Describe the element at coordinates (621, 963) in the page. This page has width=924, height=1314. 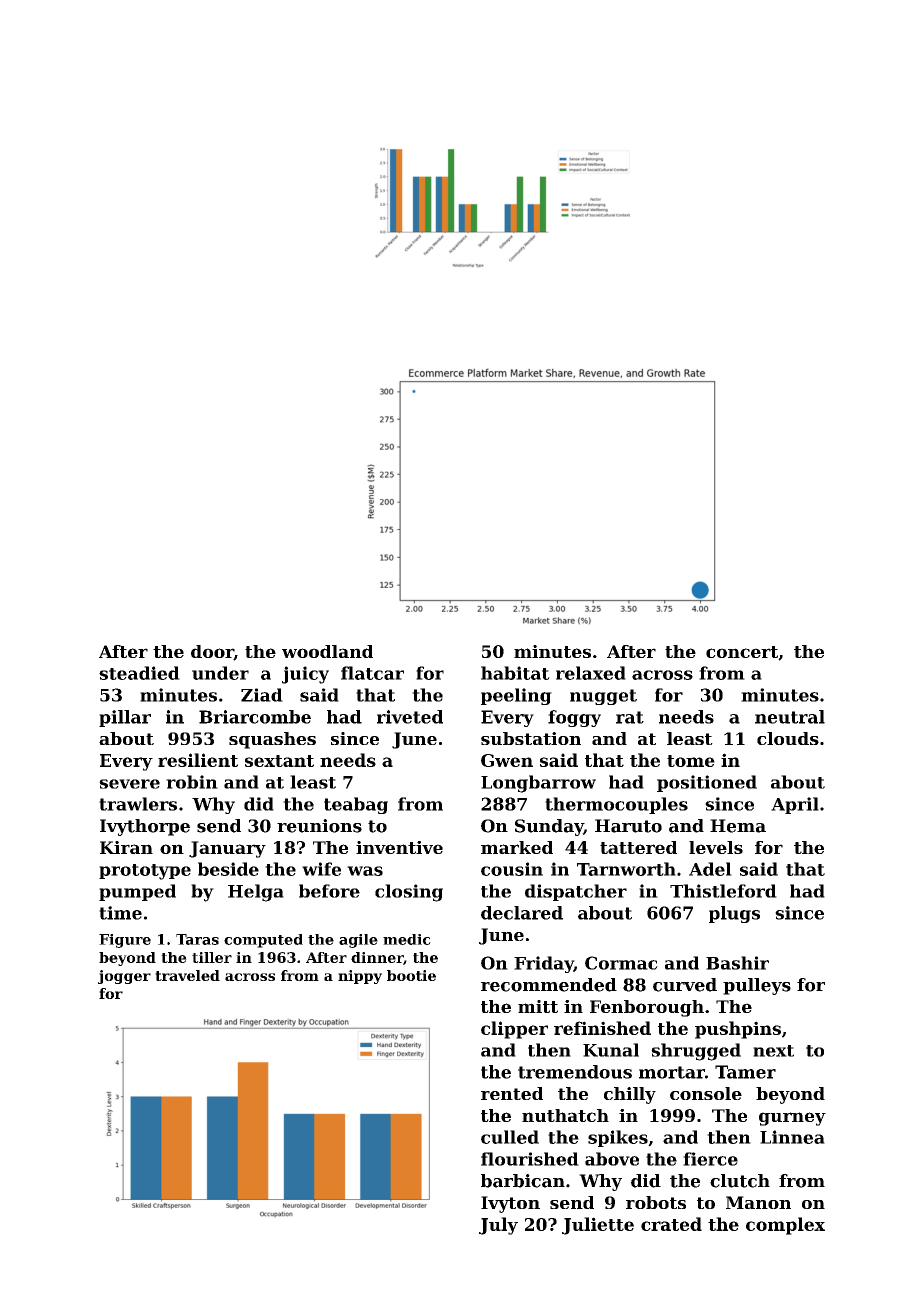
I see `Cormac` at that location.
